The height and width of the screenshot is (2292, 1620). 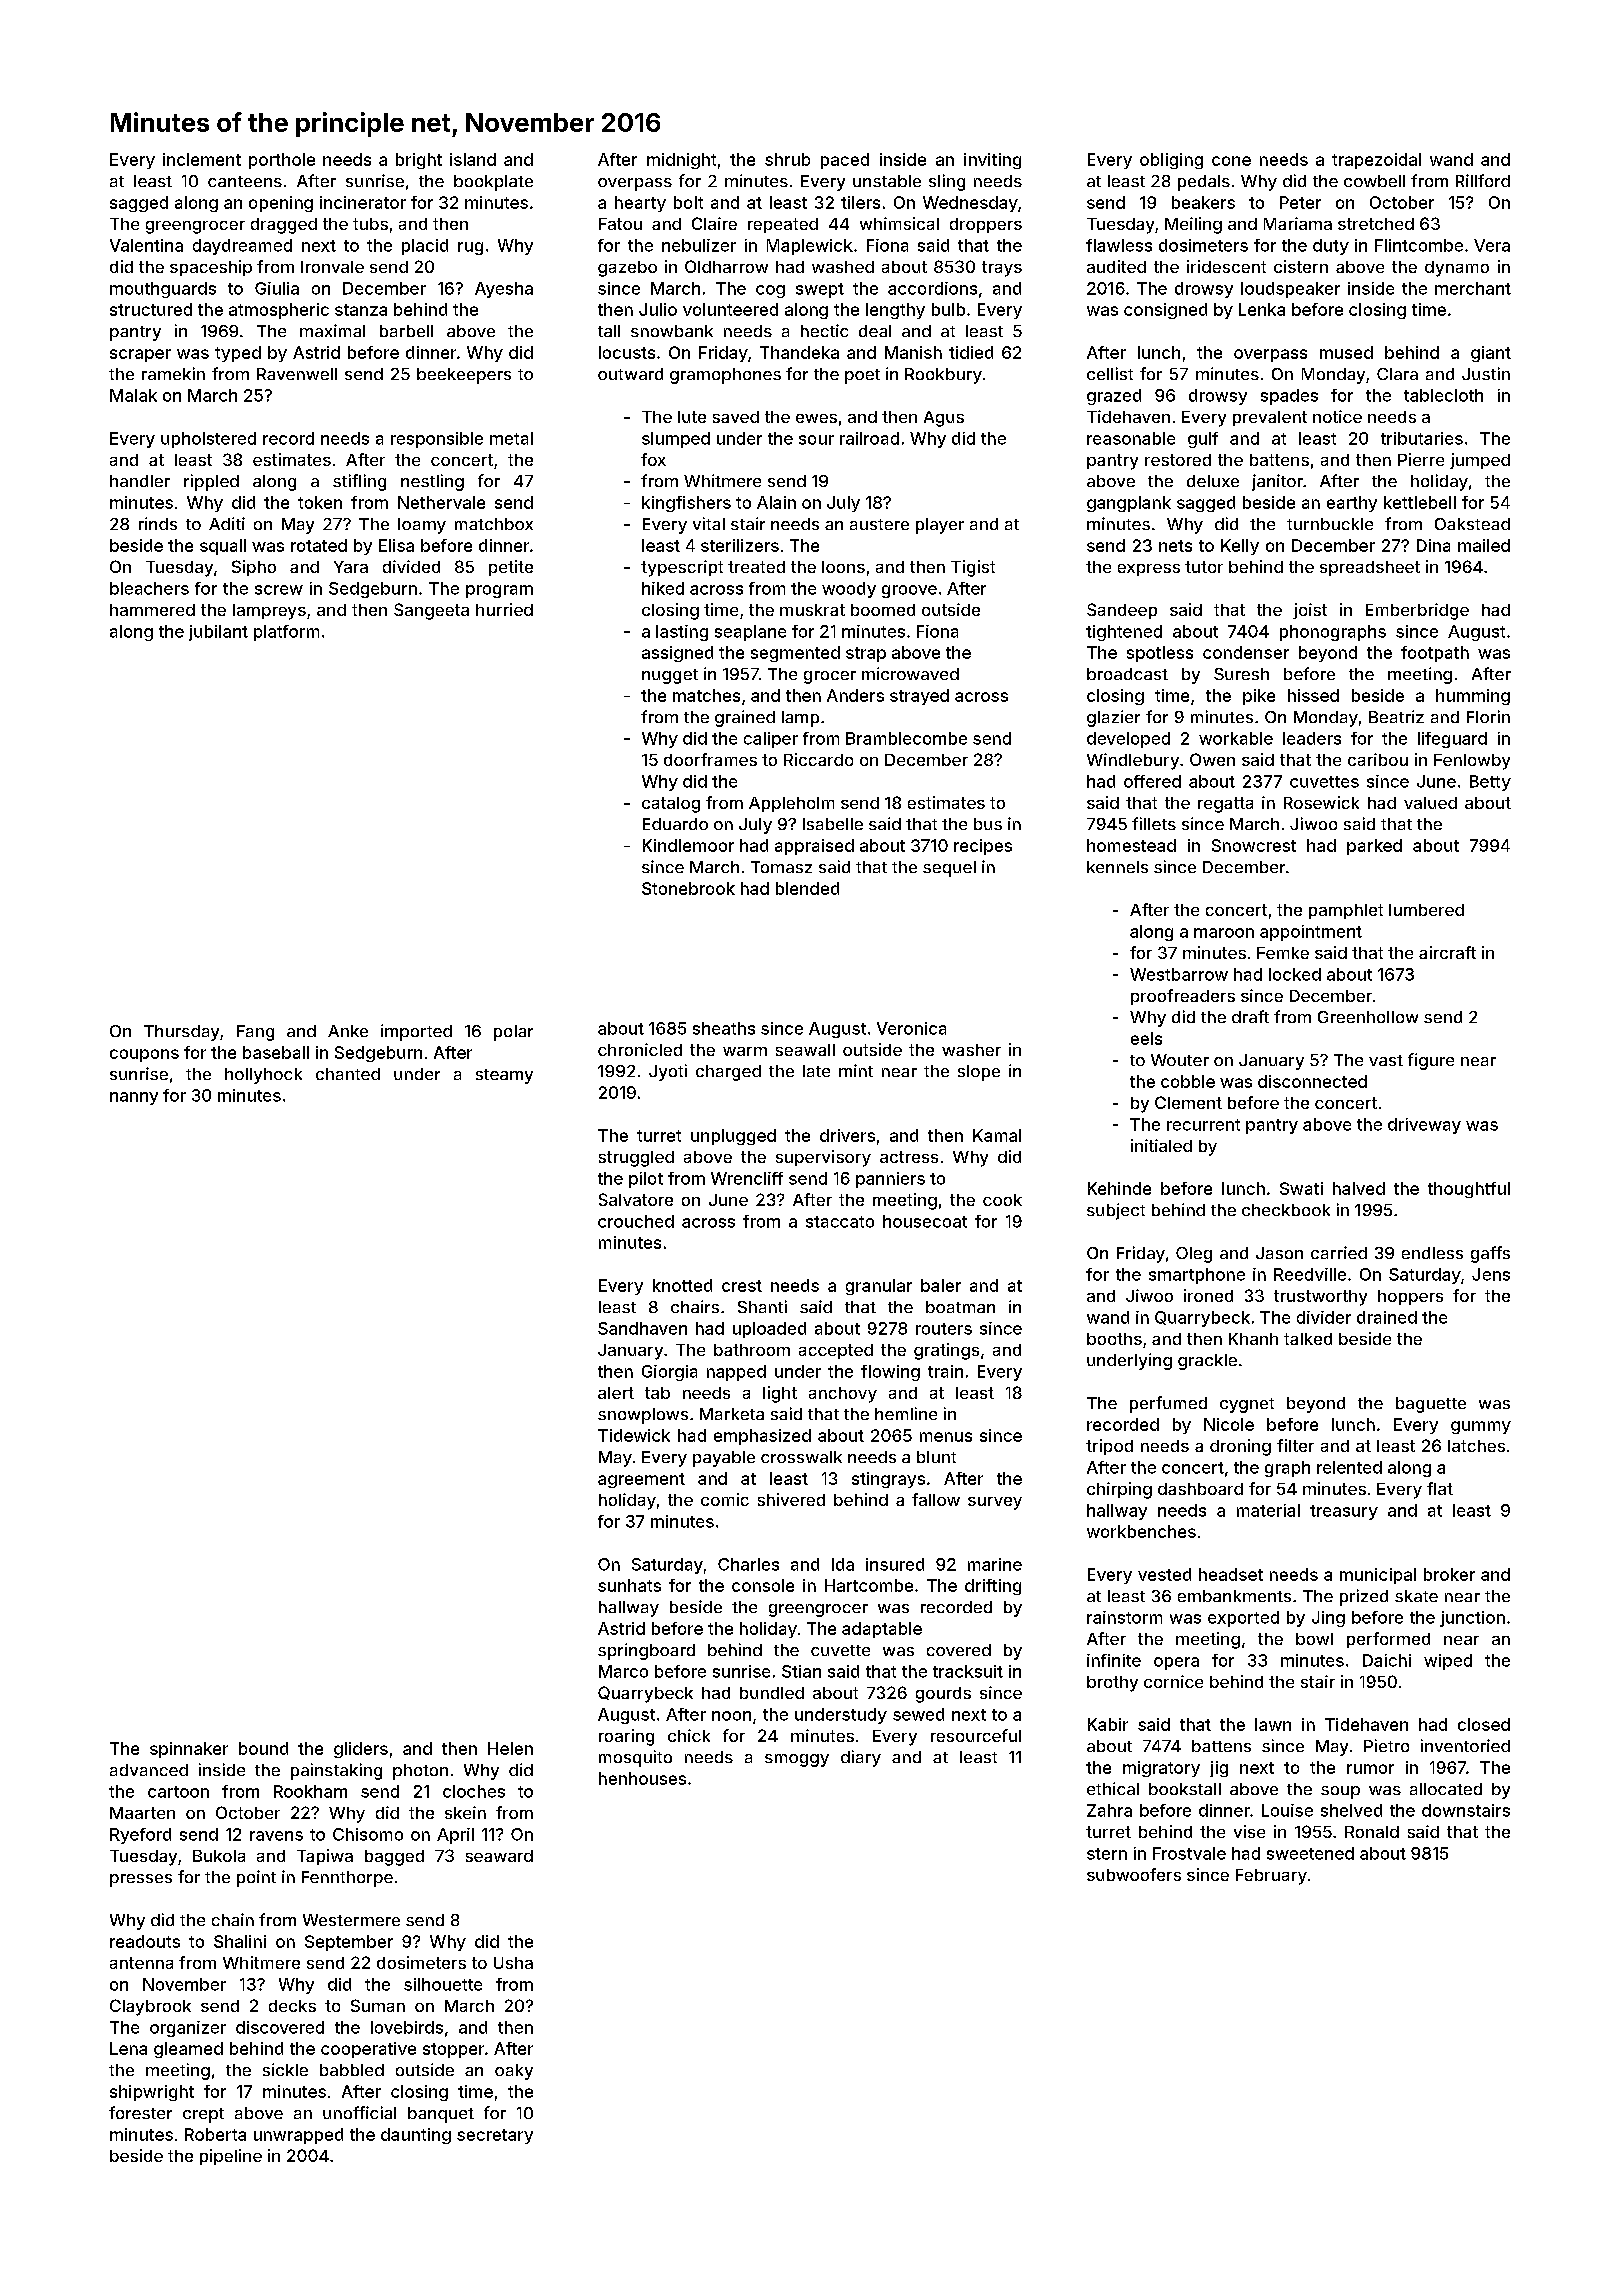 What do you see at coordinates (1279, 1253) in the screenshot?
I see `Jason` at bounding box center [1279, 1253].
